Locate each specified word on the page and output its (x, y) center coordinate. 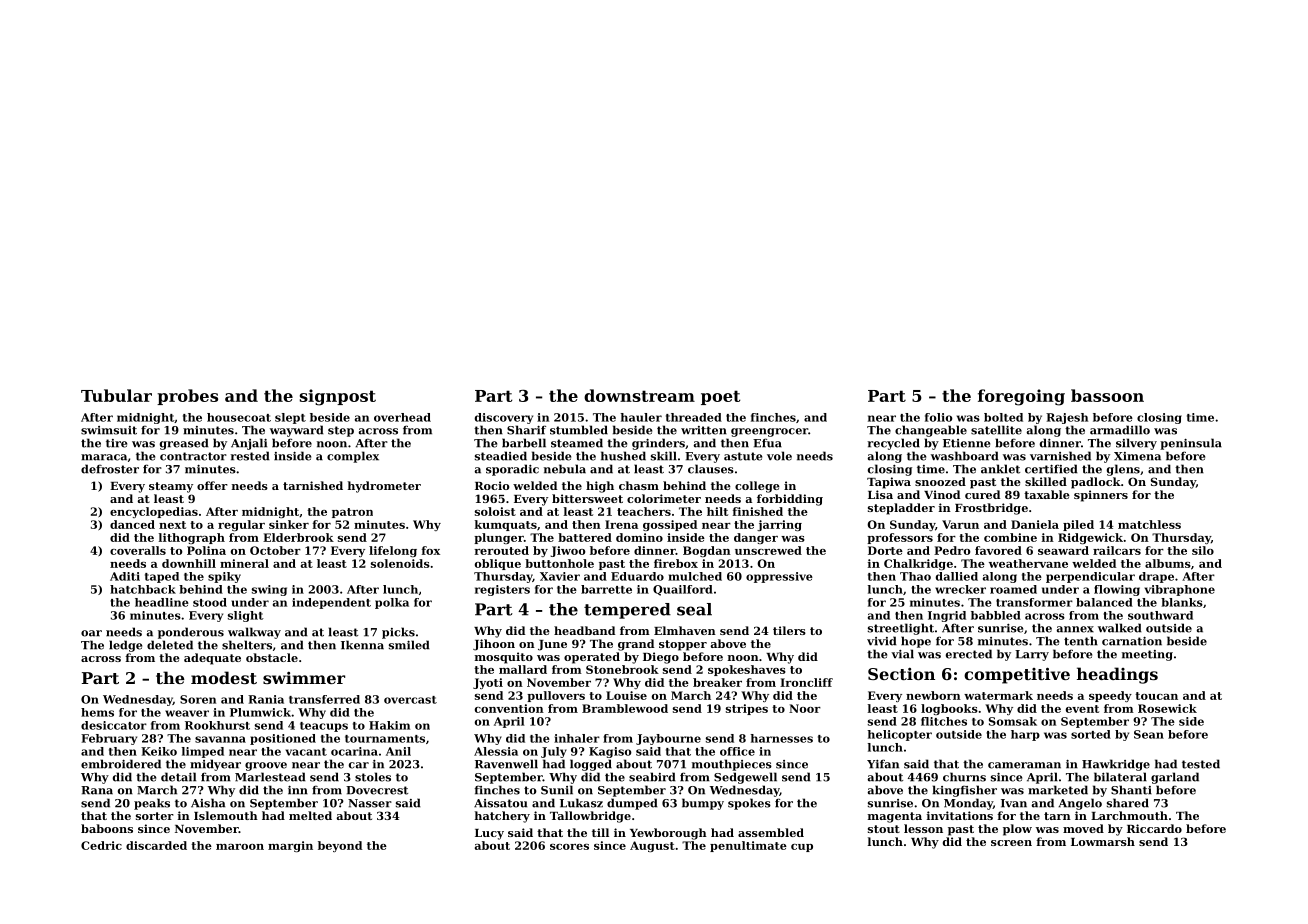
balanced (1104, 602)
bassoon (1107, 395)
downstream (639, 395)
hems (97, 712)
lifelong (393, 551)
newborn (933, 695)
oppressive (779, 577)
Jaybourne (668, 739)
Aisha (208, 803)
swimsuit (109, 430)
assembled (771, 832)
